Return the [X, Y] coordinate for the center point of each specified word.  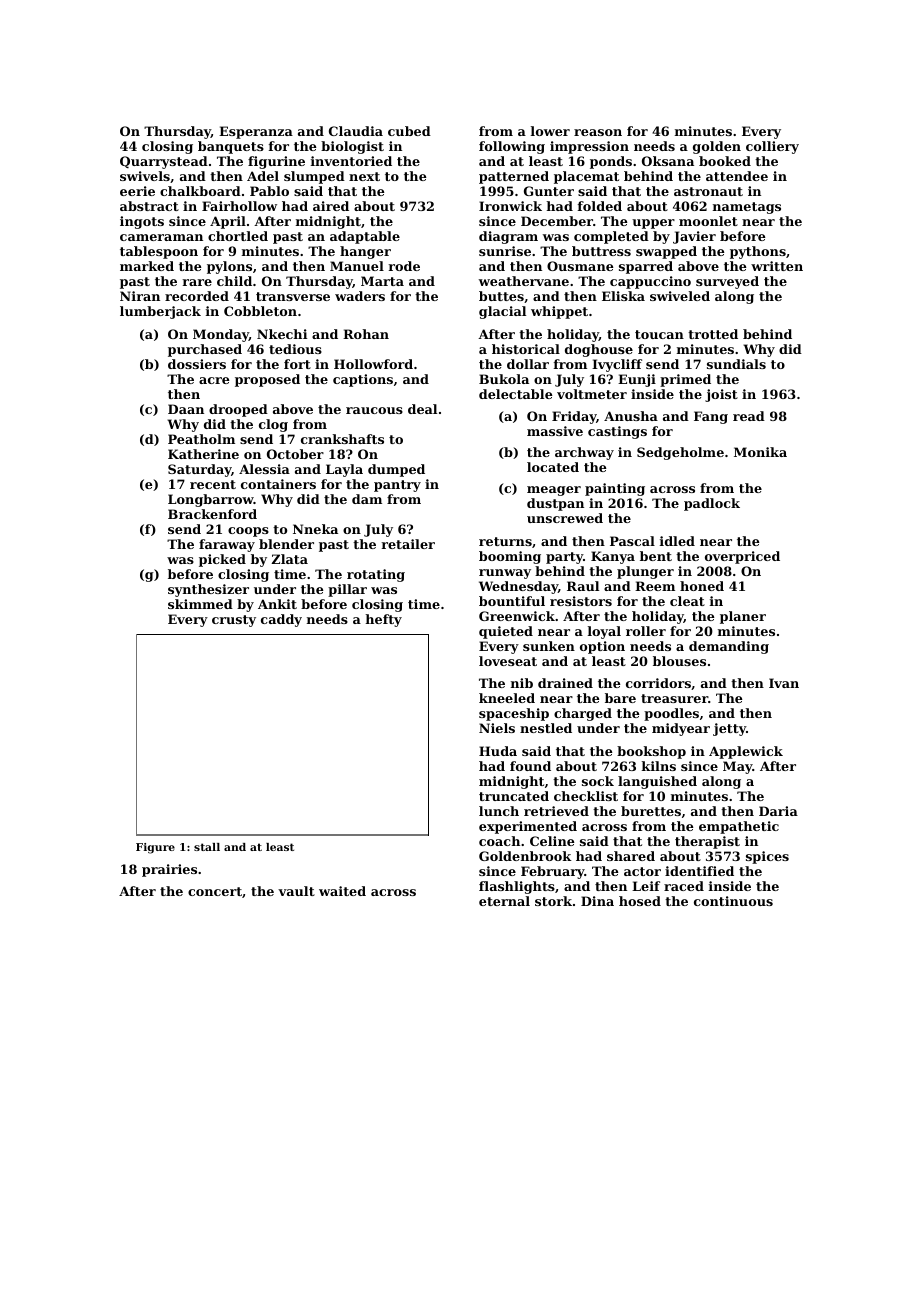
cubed [409, 131]
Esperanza [256, 132]
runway [505, 574]
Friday [574, 417]
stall [207, 847]
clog [273, 425]
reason [598, 132]
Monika [760, 452]
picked [222, 560]
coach [499, 841]
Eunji [637, 380]
